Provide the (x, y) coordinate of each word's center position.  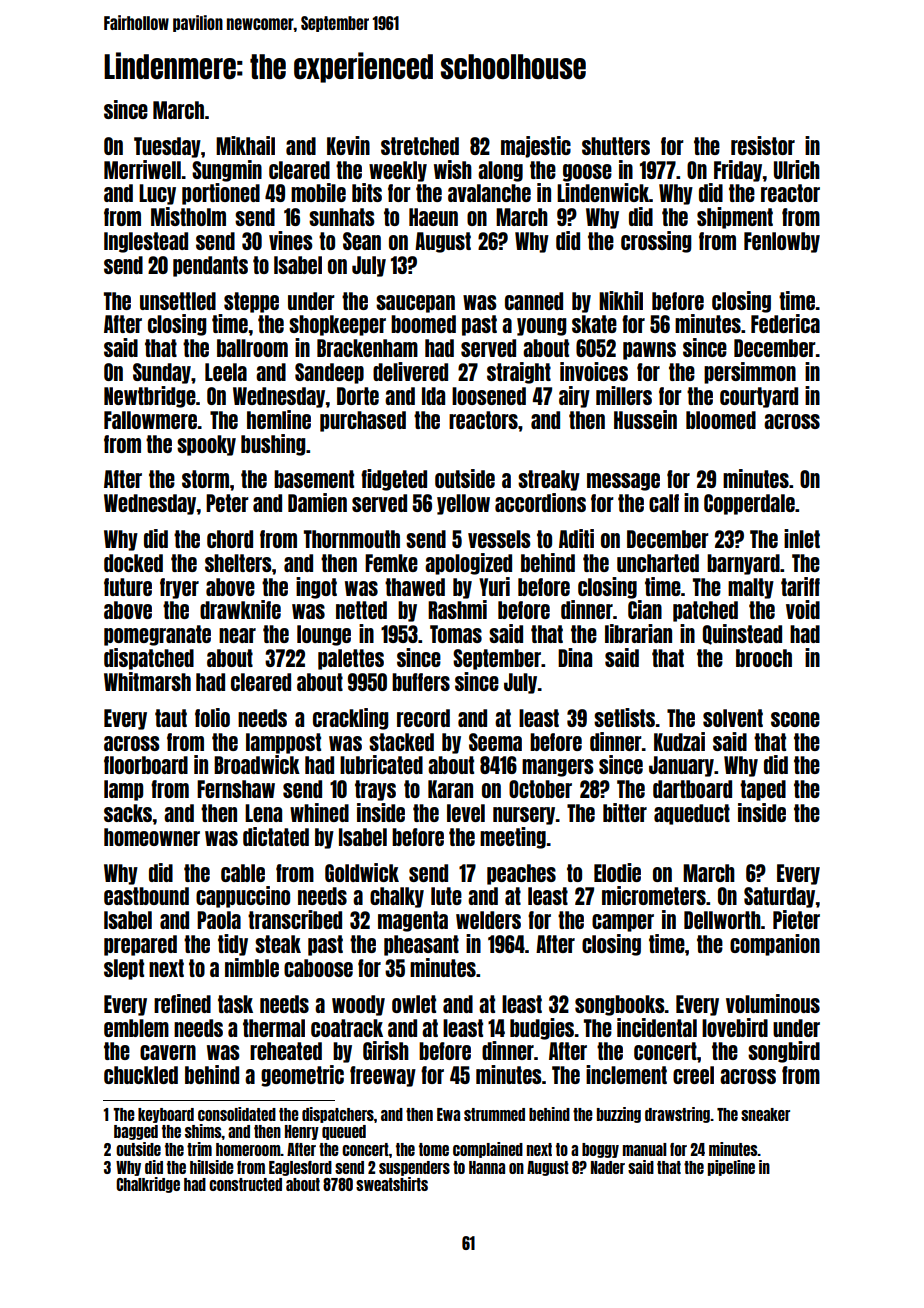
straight (519, 373)
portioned (221, 194)
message (623, 482)
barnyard (743, 564)
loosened (489, 396)
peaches (521, 874)
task (235, 1004)
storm (205, 479)
